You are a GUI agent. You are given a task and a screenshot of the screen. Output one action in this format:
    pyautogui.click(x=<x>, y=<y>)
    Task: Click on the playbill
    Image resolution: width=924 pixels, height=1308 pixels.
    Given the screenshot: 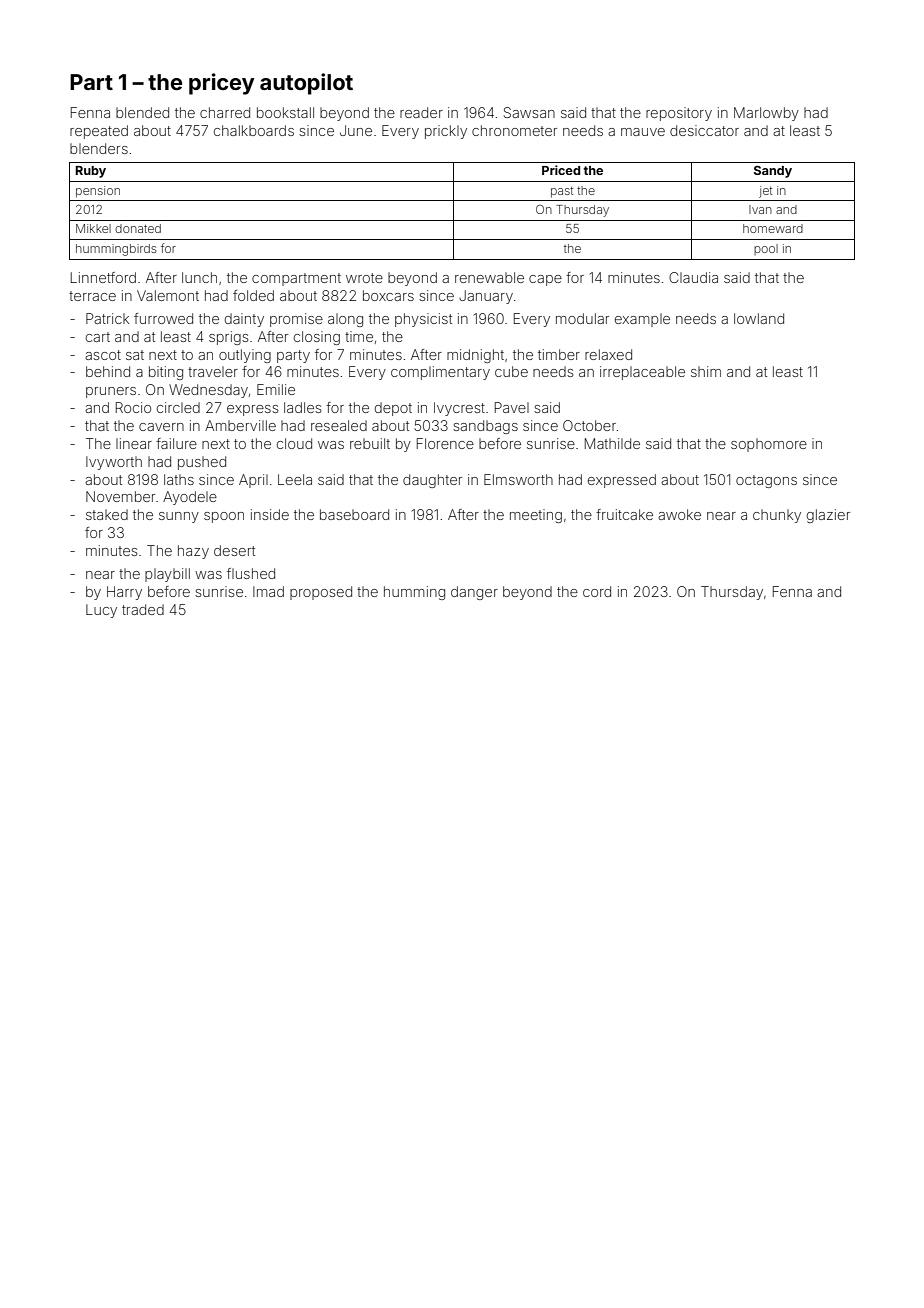 What is the action you would take?
    pyautogui.click(x=167, y=575)
